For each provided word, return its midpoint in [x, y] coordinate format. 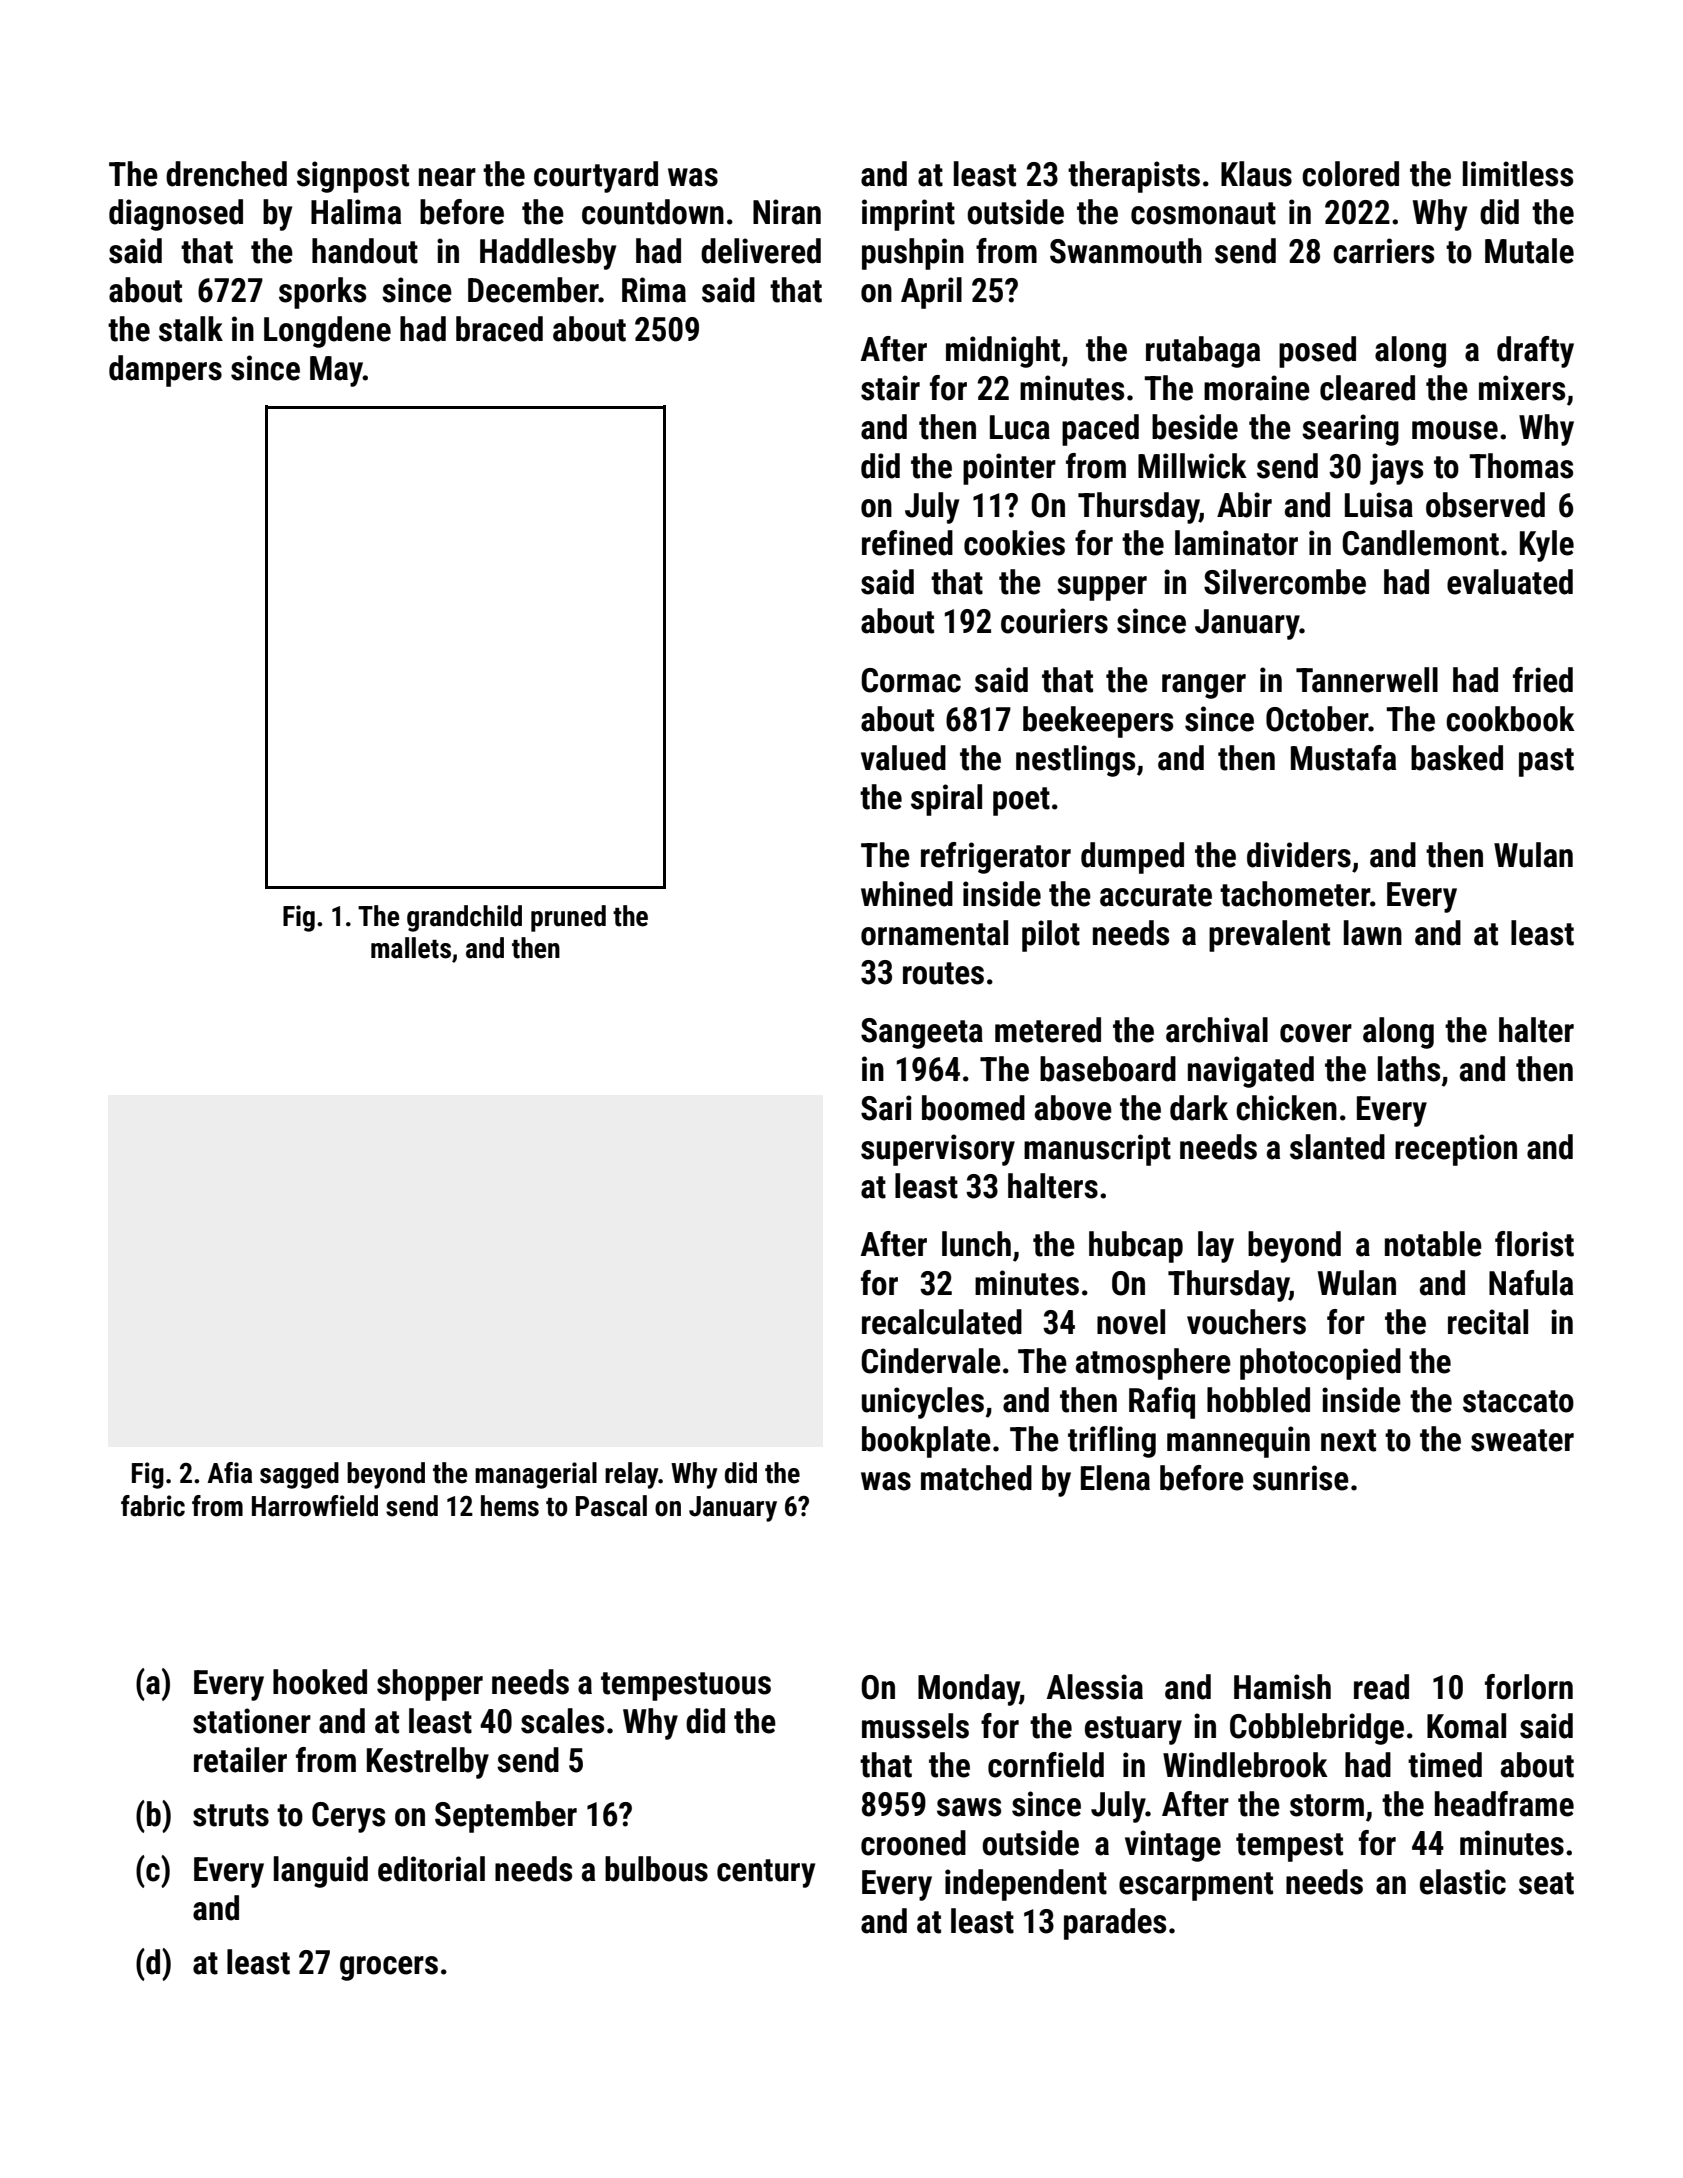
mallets [411, 948]
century [766, 1873]
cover [1316, 1033]
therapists [1134, 177]
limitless [1518, 174]
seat [1546, 1883]
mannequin [1238, 1442]
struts [231, 1815]
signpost [353, 177]
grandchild [464, 918]
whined [907, 894]
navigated [1251, 1072]
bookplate [926, 1442]
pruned [568, 918]
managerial [536, 1475]
